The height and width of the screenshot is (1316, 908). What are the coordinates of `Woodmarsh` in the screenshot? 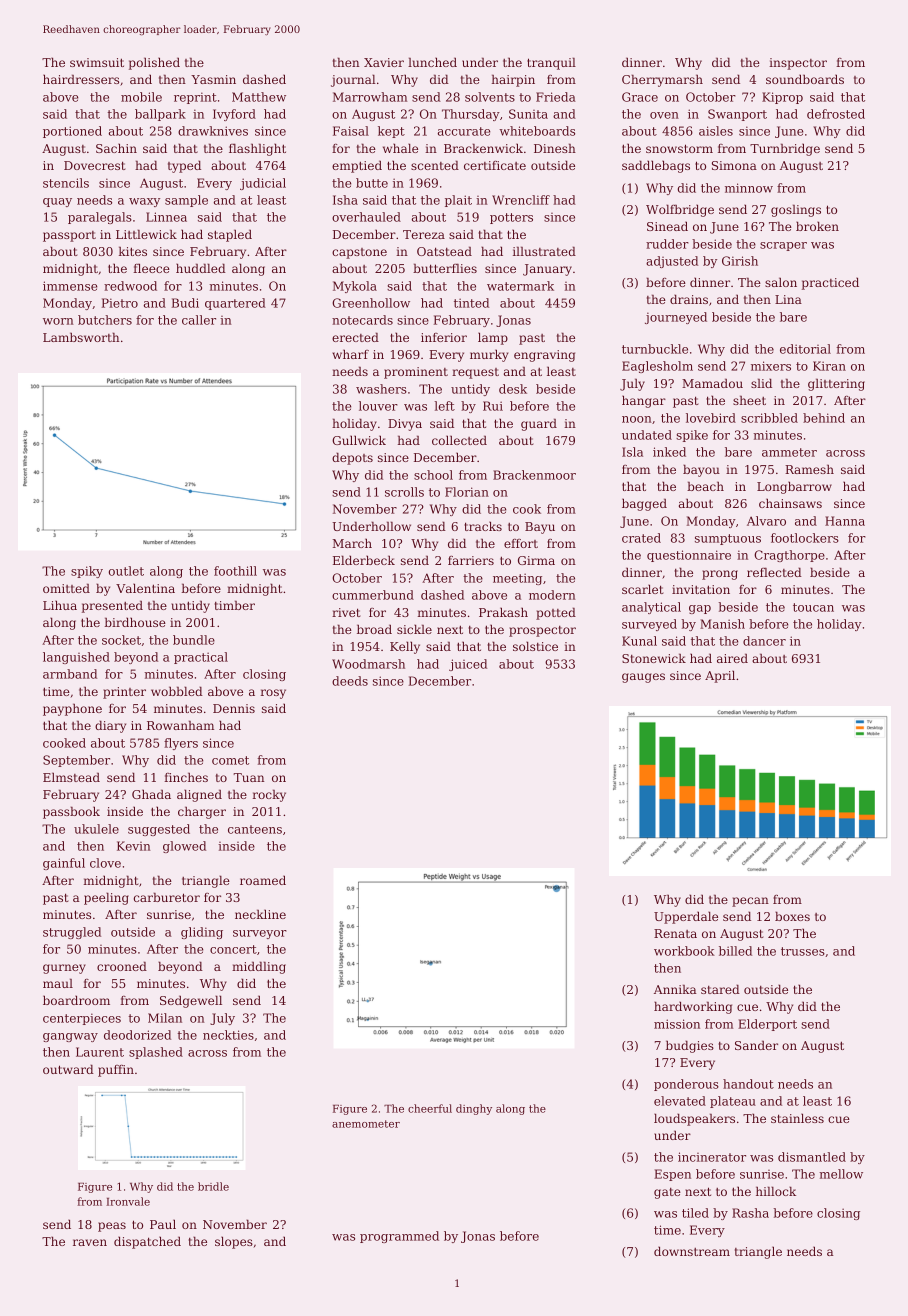 It's located at (368, 664).
